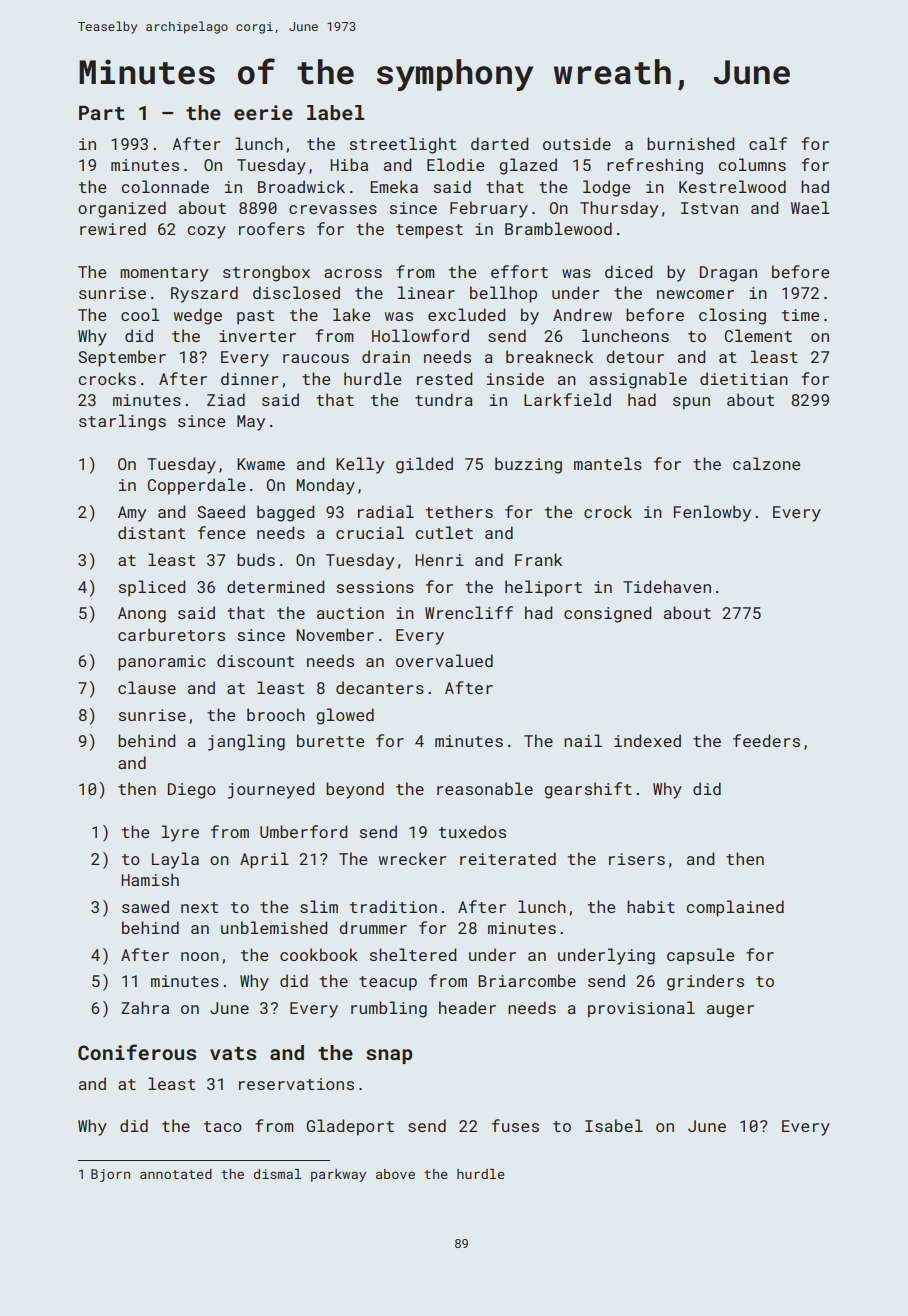 The width and height of the image is (908, 1316). Describe the element at coordinates (499, 143) in the image. I see `darted` at that location.
